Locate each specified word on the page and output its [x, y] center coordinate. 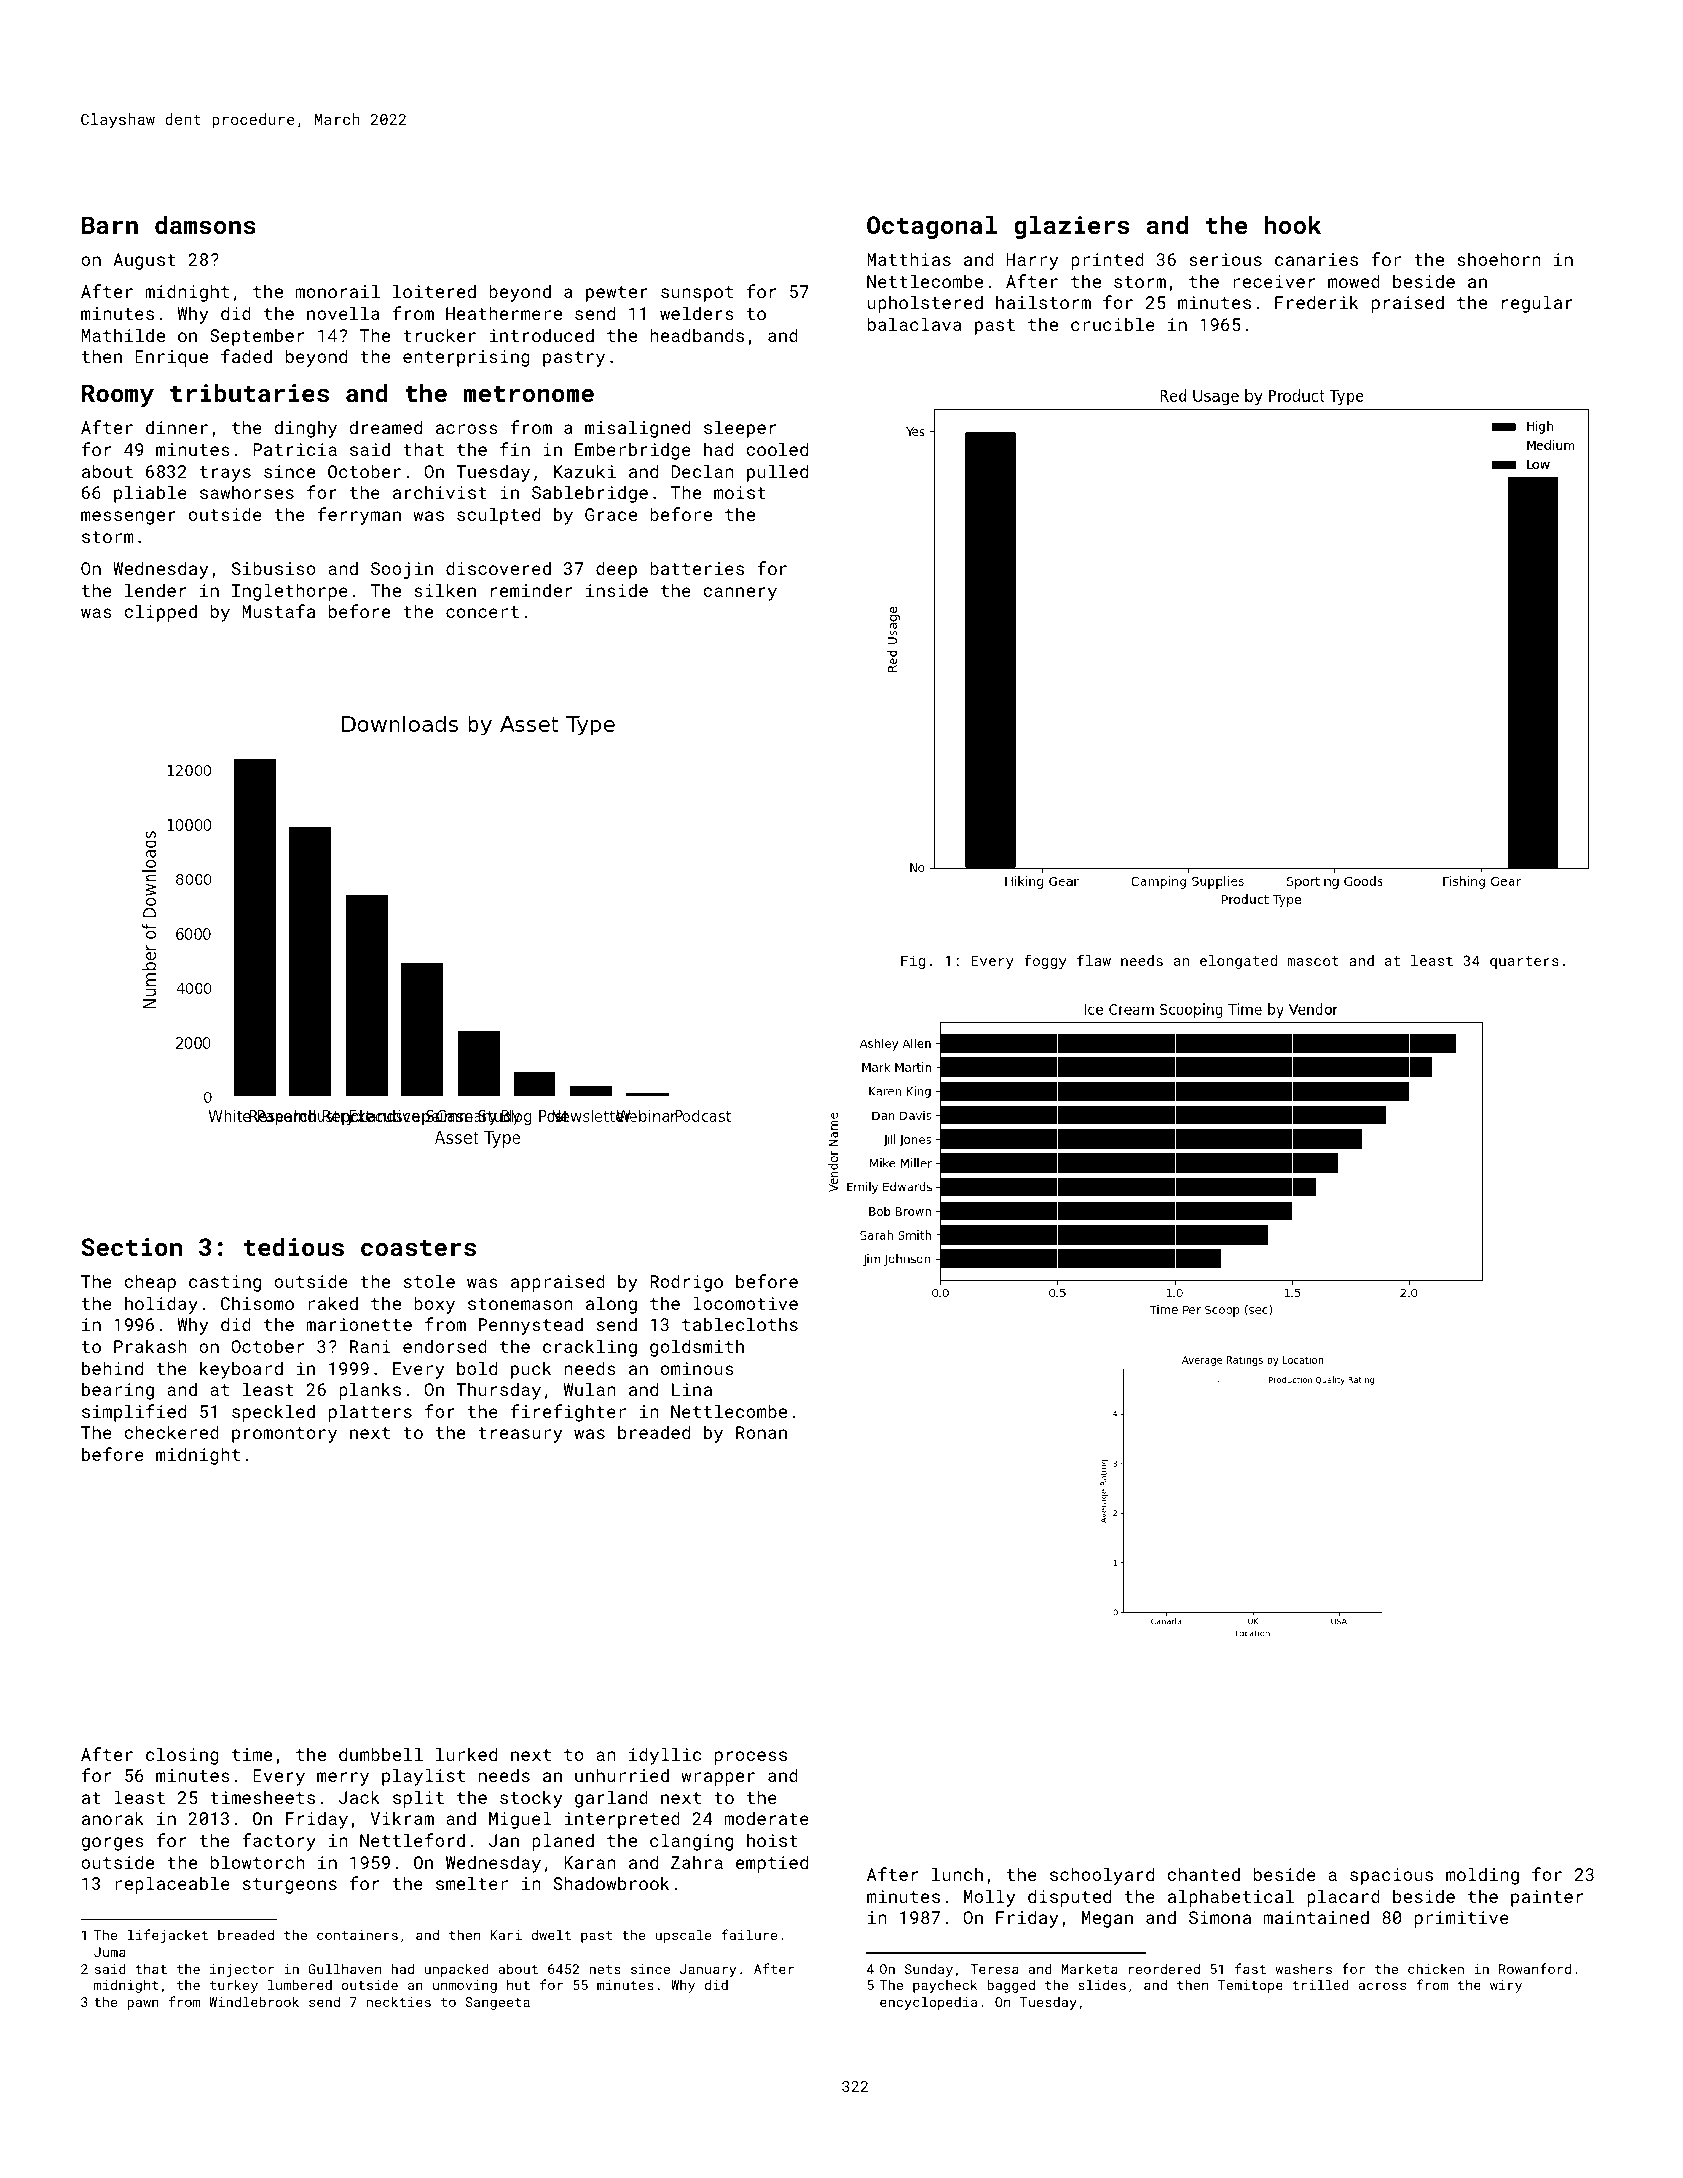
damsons [205, 224]
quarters [1524, 962]
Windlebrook [254, 2001]
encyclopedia [928, 2003]
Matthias [909, 259]
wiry [1506, 1986]
